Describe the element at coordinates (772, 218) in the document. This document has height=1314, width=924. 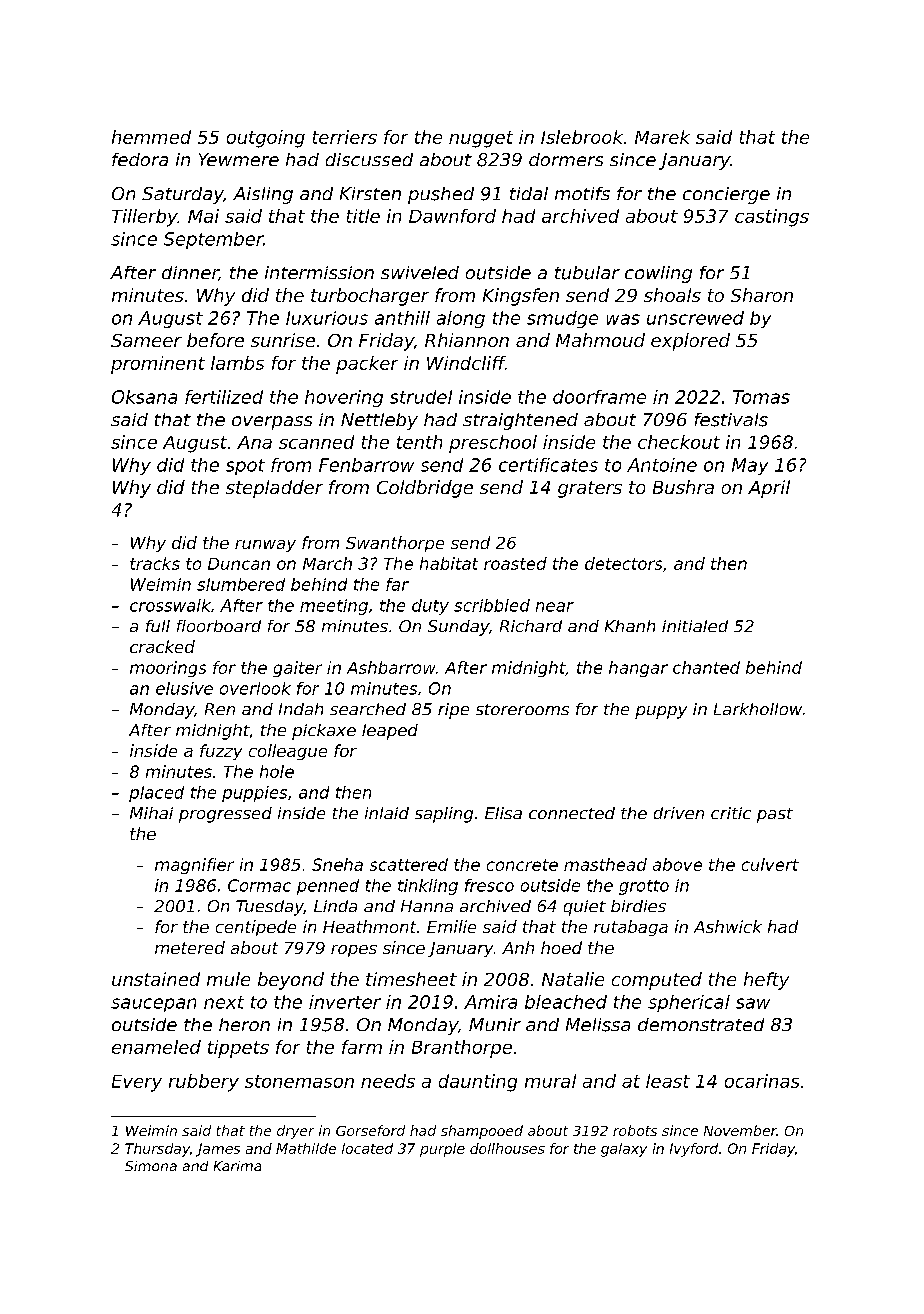
I see `castings` at that location.
